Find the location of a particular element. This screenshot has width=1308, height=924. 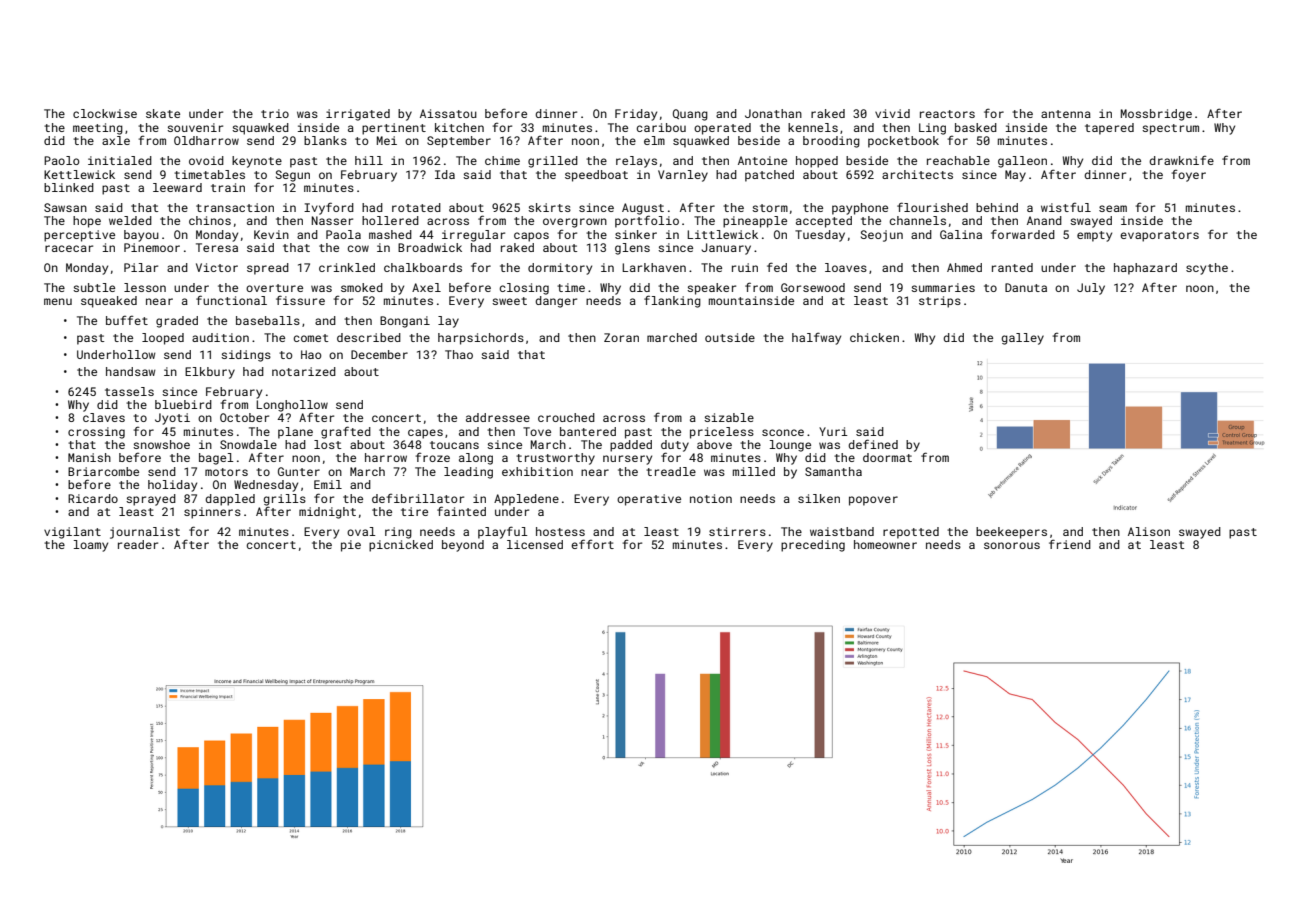

beekeepers is located at coordinates (1011, 533).
